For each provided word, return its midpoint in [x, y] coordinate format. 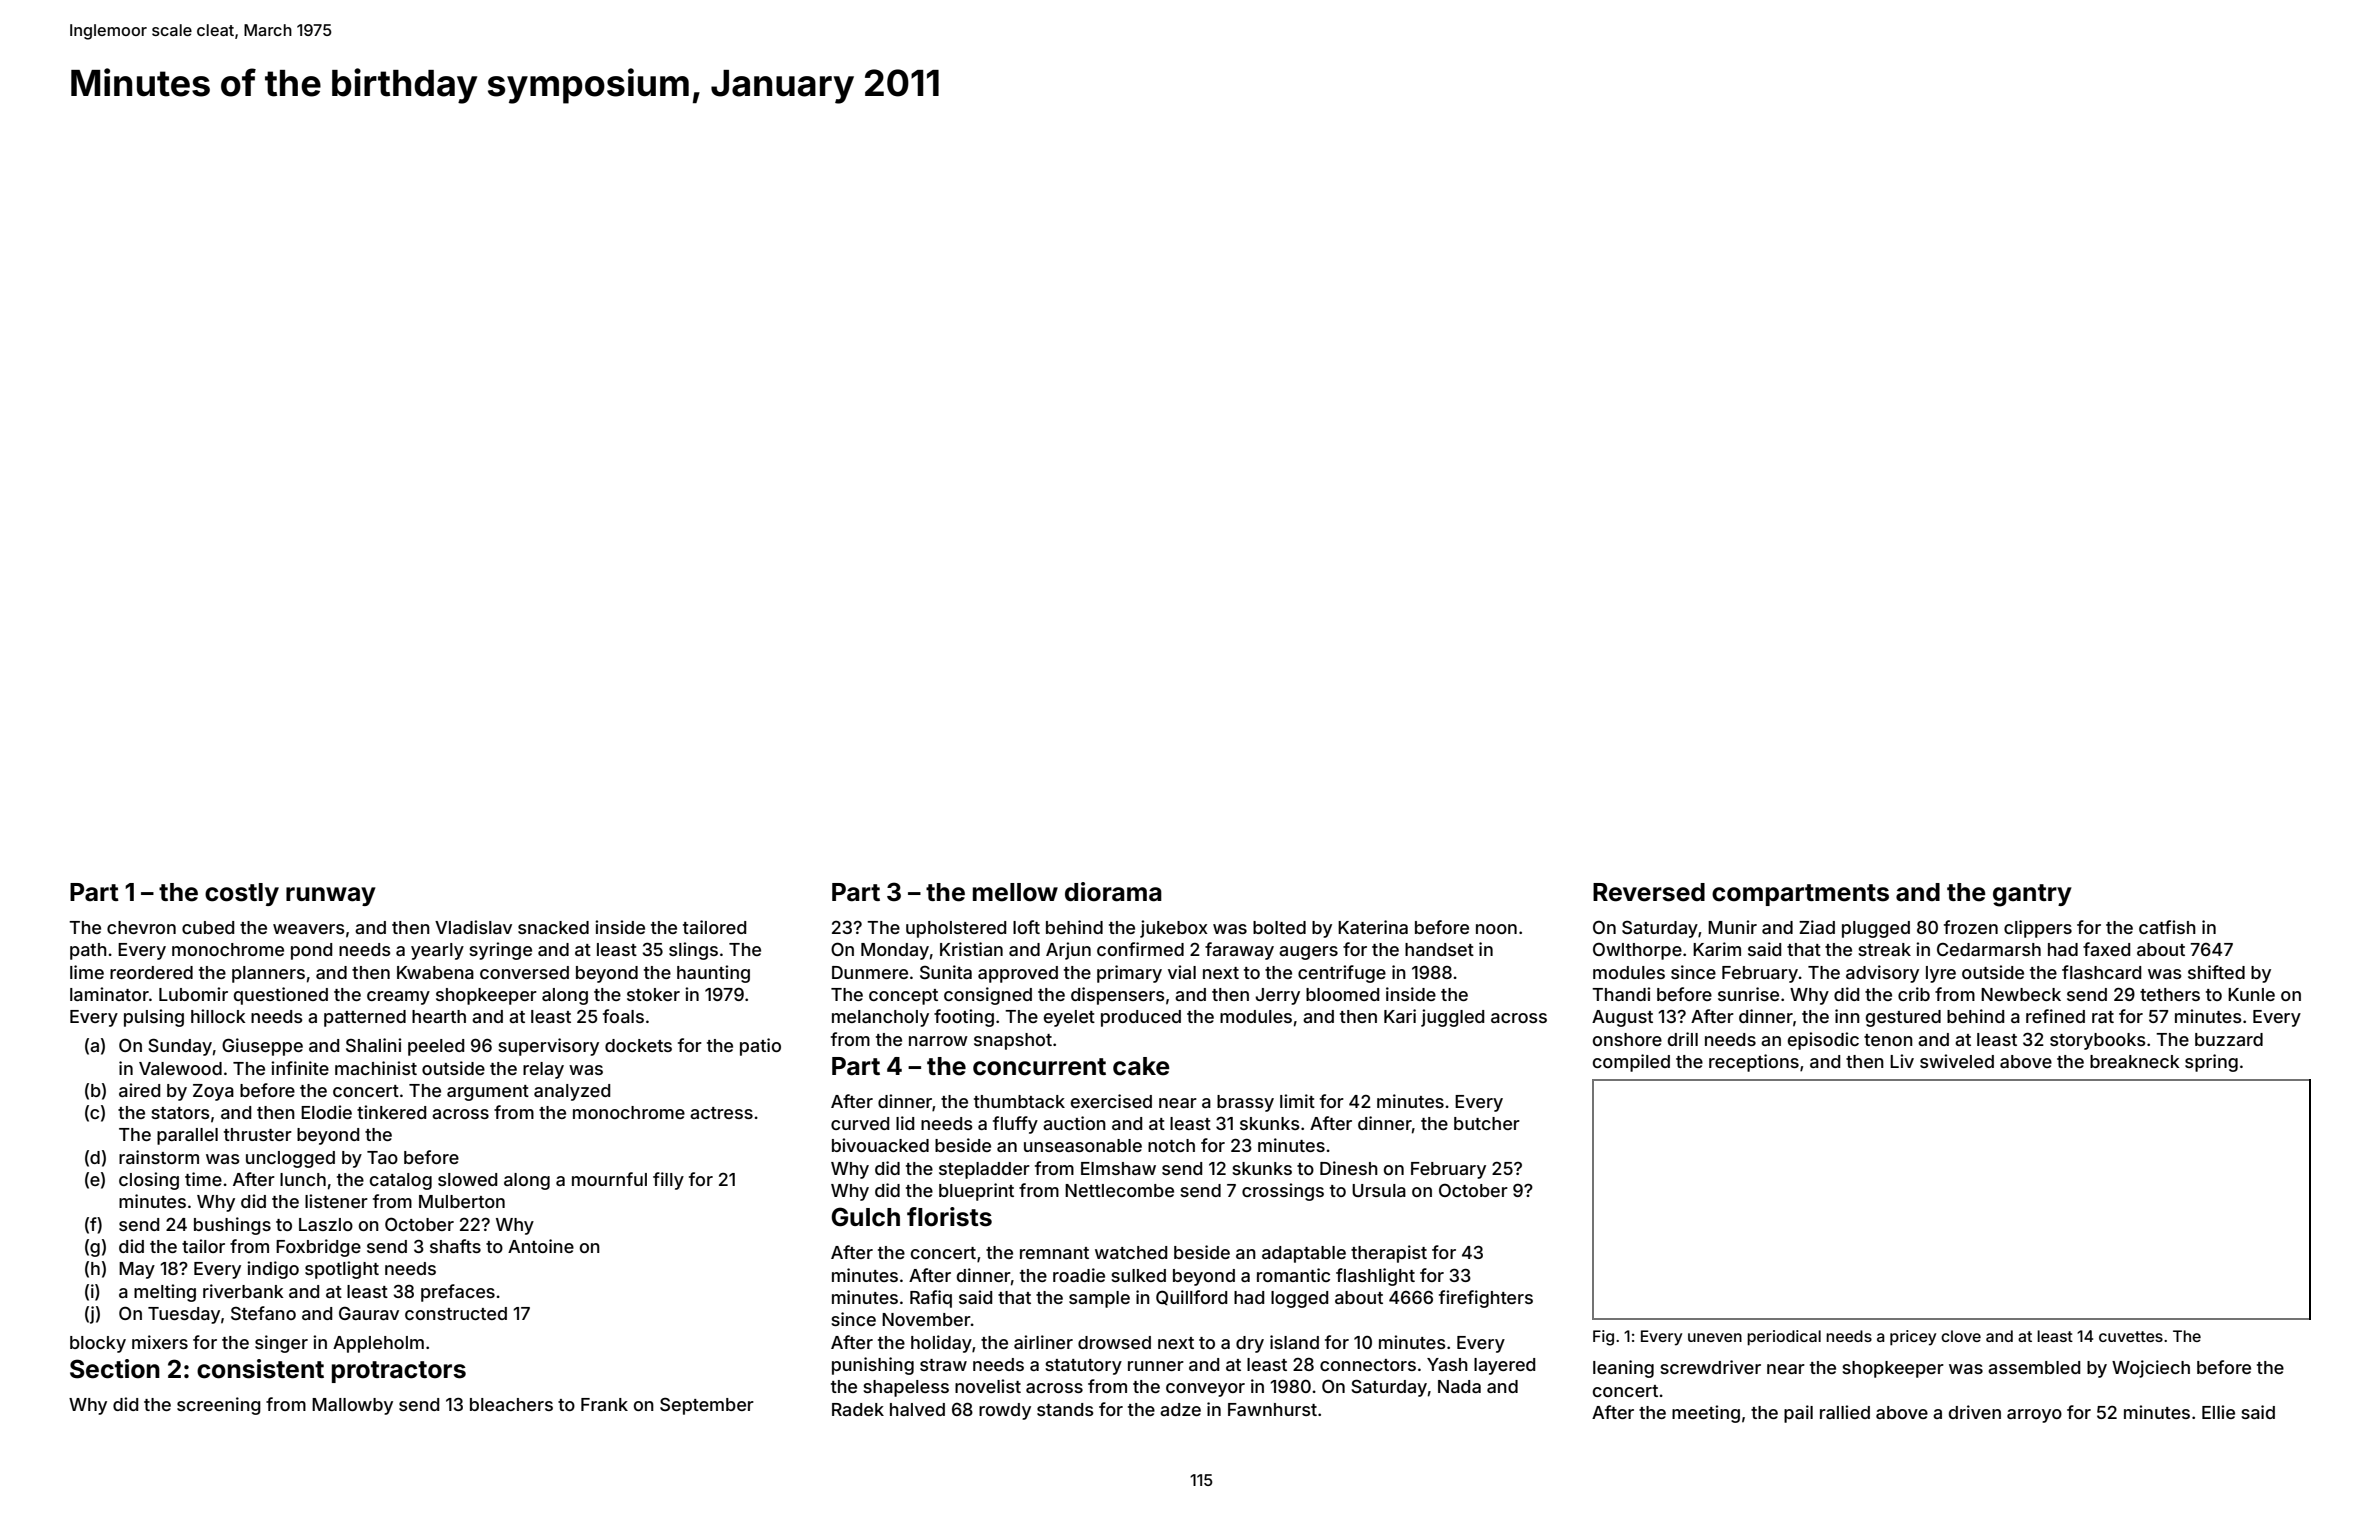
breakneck [2135, 1061]
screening [219, 1406]
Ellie [2218, 1412]
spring [2211, 1063]
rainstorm [159, 1157]
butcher [1487, 1123]
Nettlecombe [1119, 1190]
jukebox [1174, 929]
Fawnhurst [1272, 1409]
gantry [2032, 895]
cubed [208, 927]
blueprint [976, 1192]
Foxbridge [318, 1248]
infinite [300, 1068]
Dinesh [1349, 1168]
